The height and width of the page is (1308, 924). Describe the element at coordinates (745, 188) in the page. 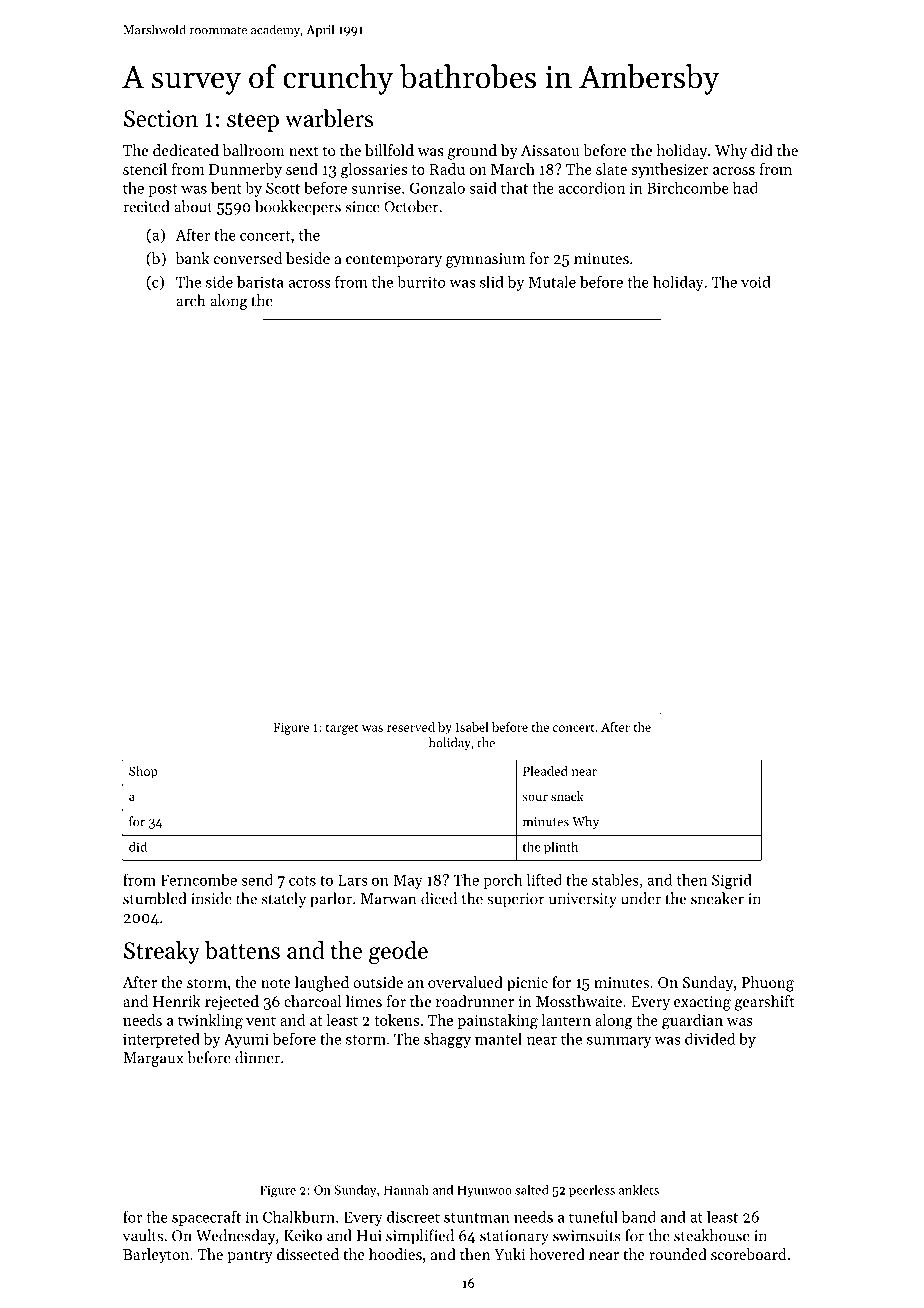

I see `had` at that location.
